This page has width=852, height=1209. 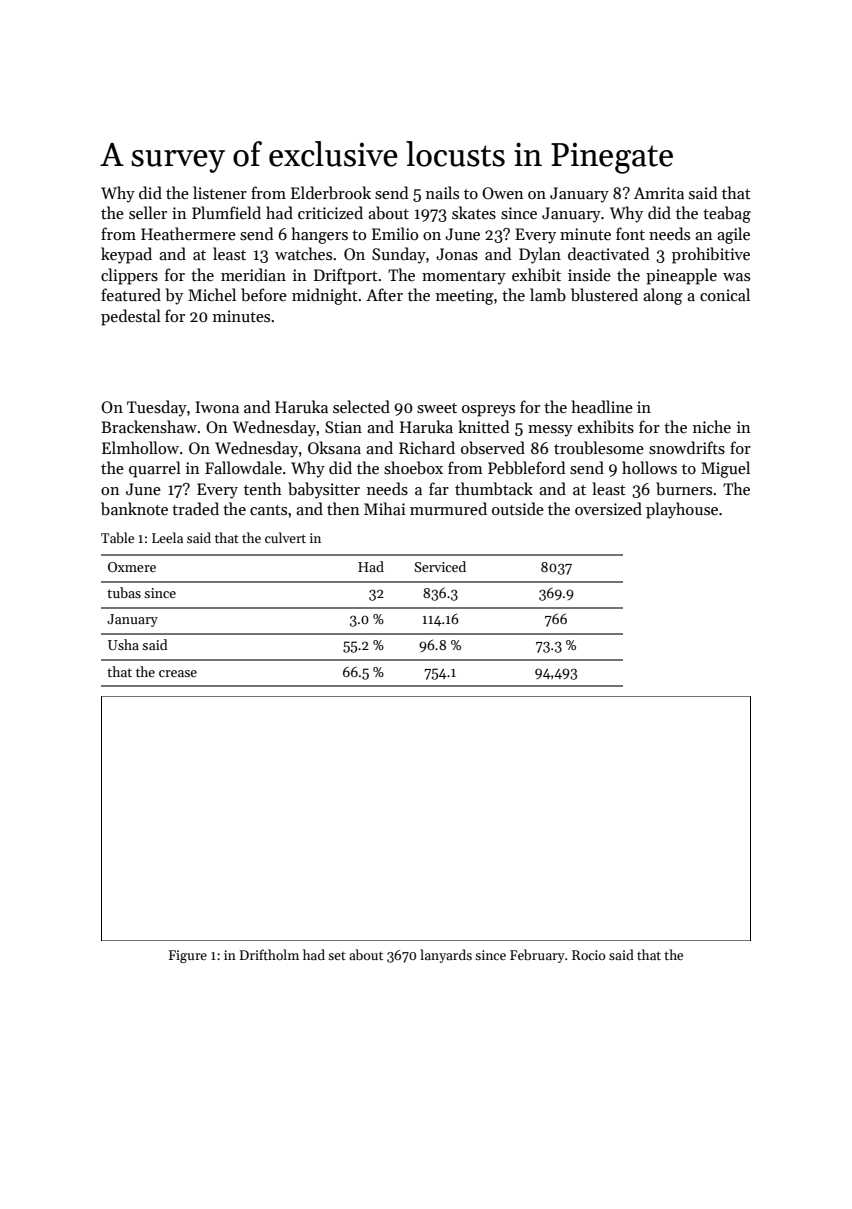 I want to click on listener, so click(x=220, y=192).
